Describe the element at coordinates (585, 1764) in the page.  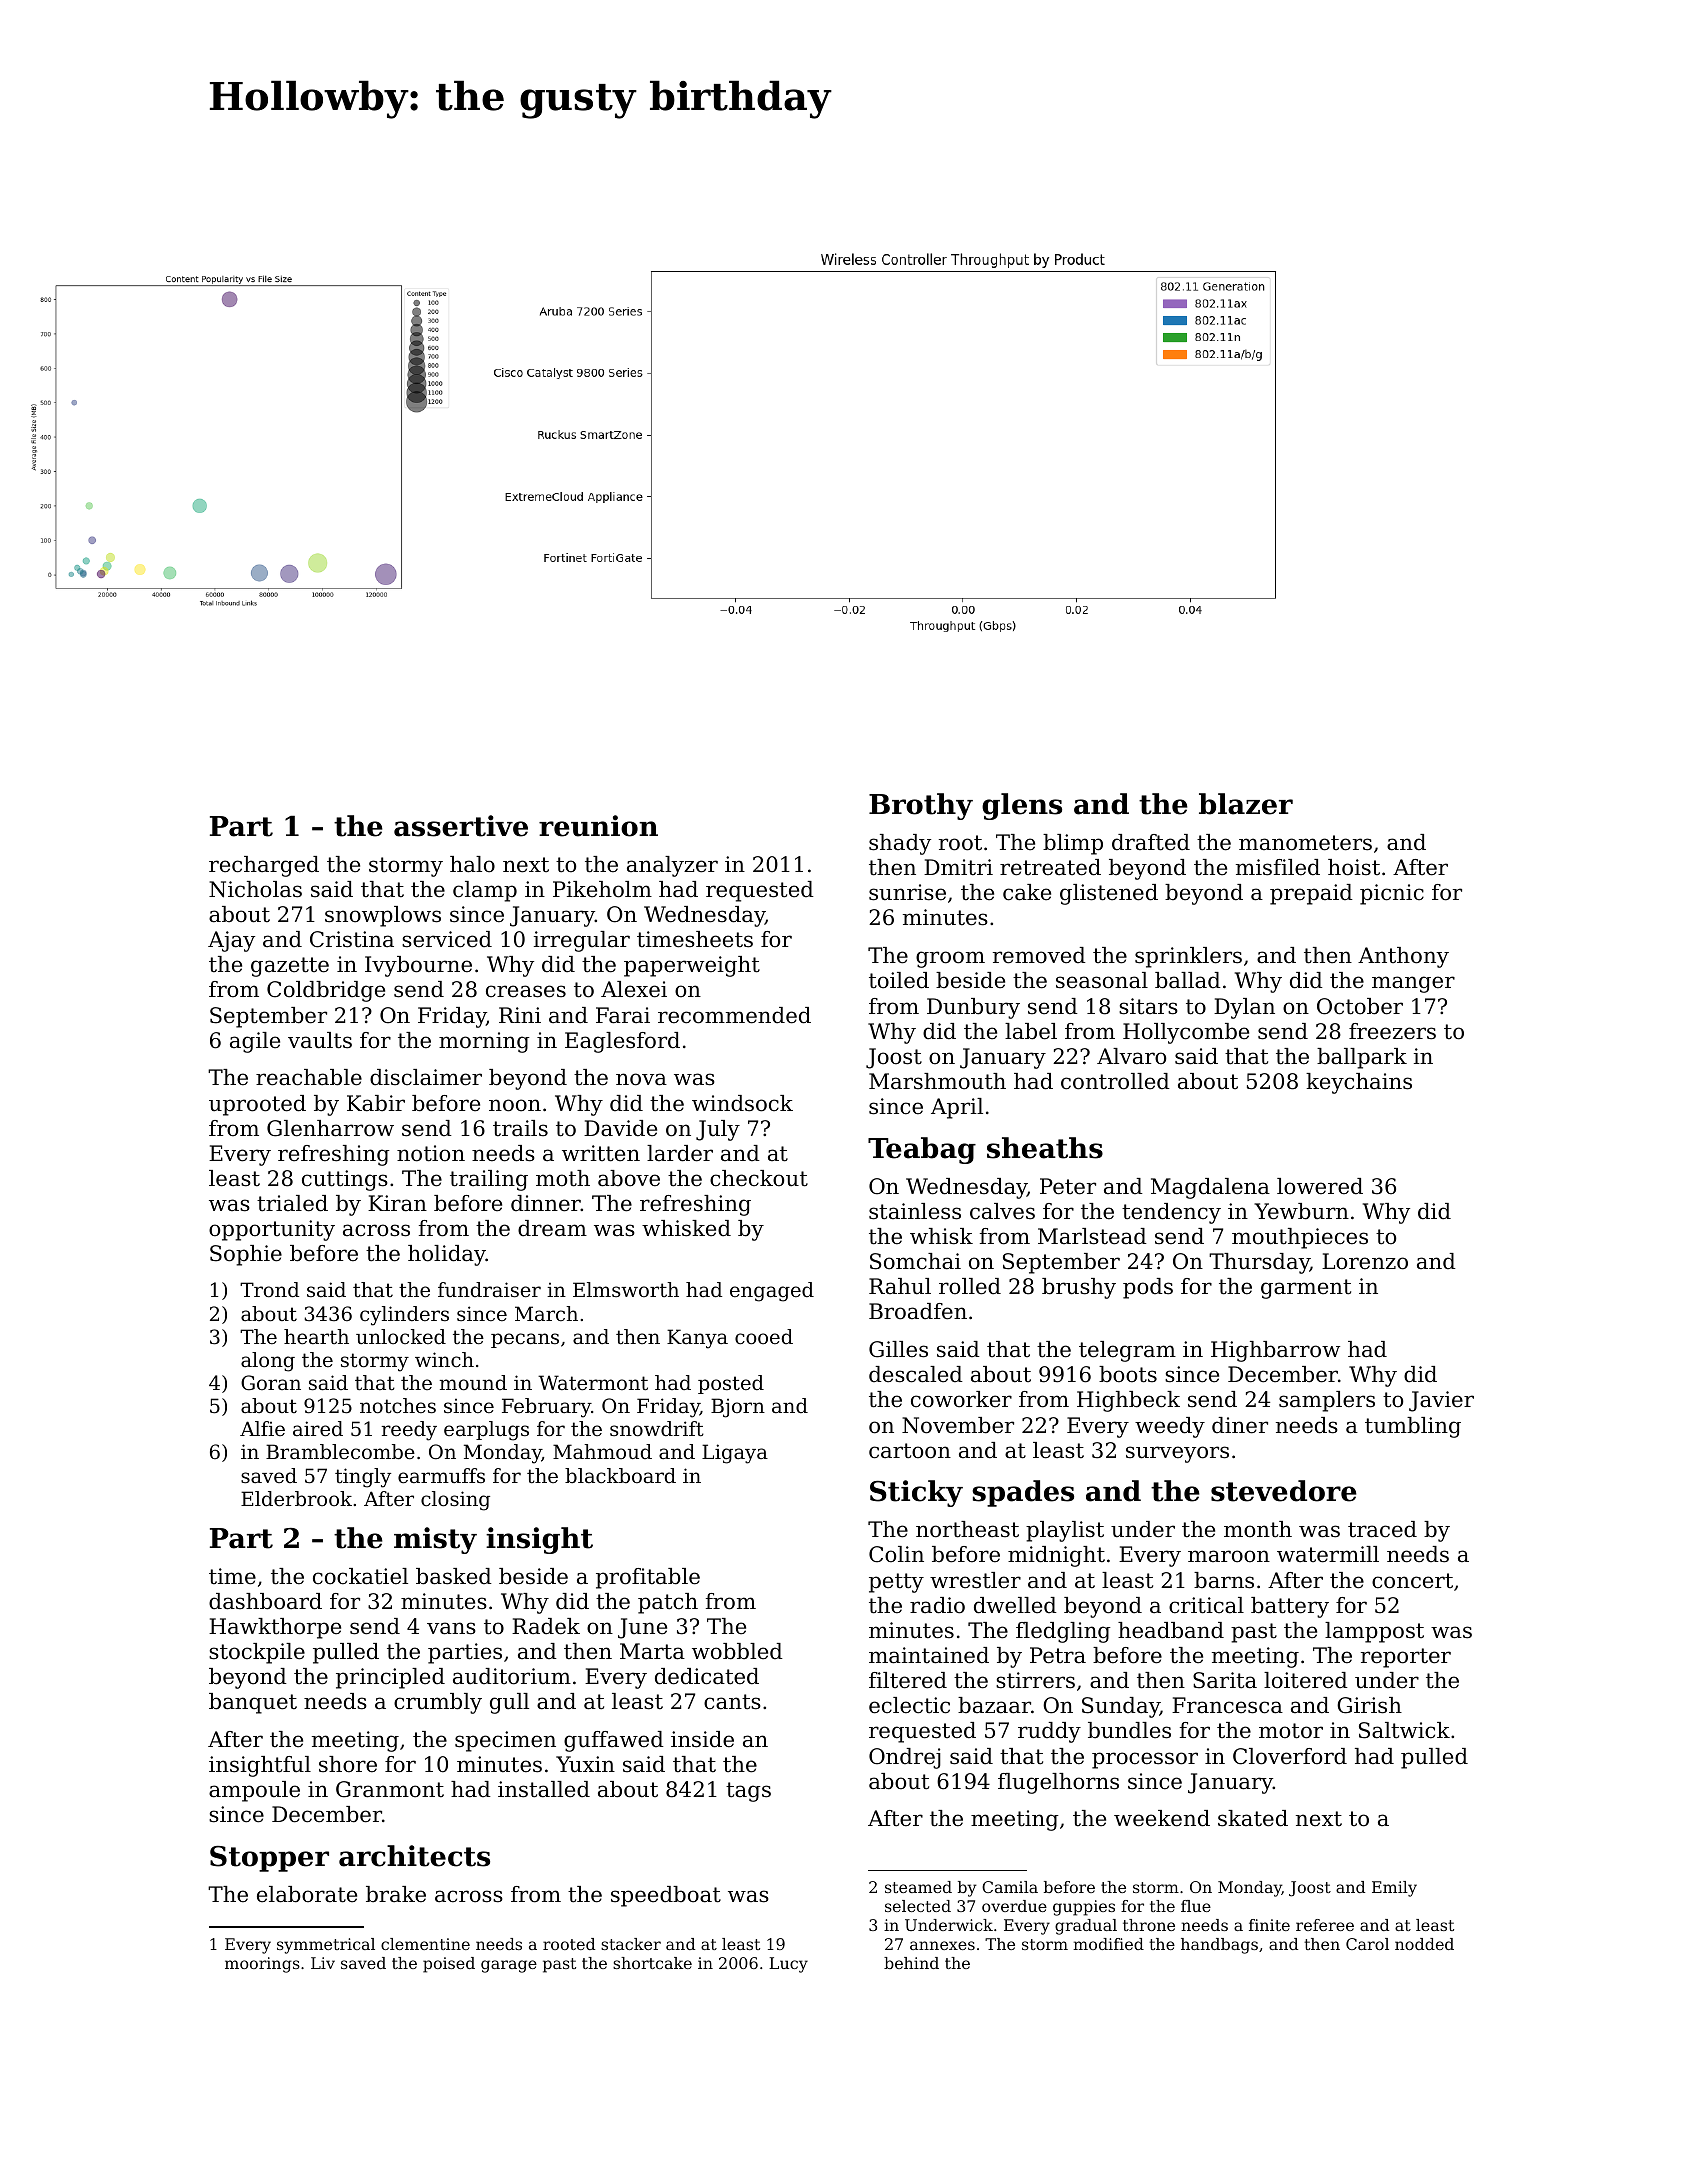
I see `Yuxin` at that location.
